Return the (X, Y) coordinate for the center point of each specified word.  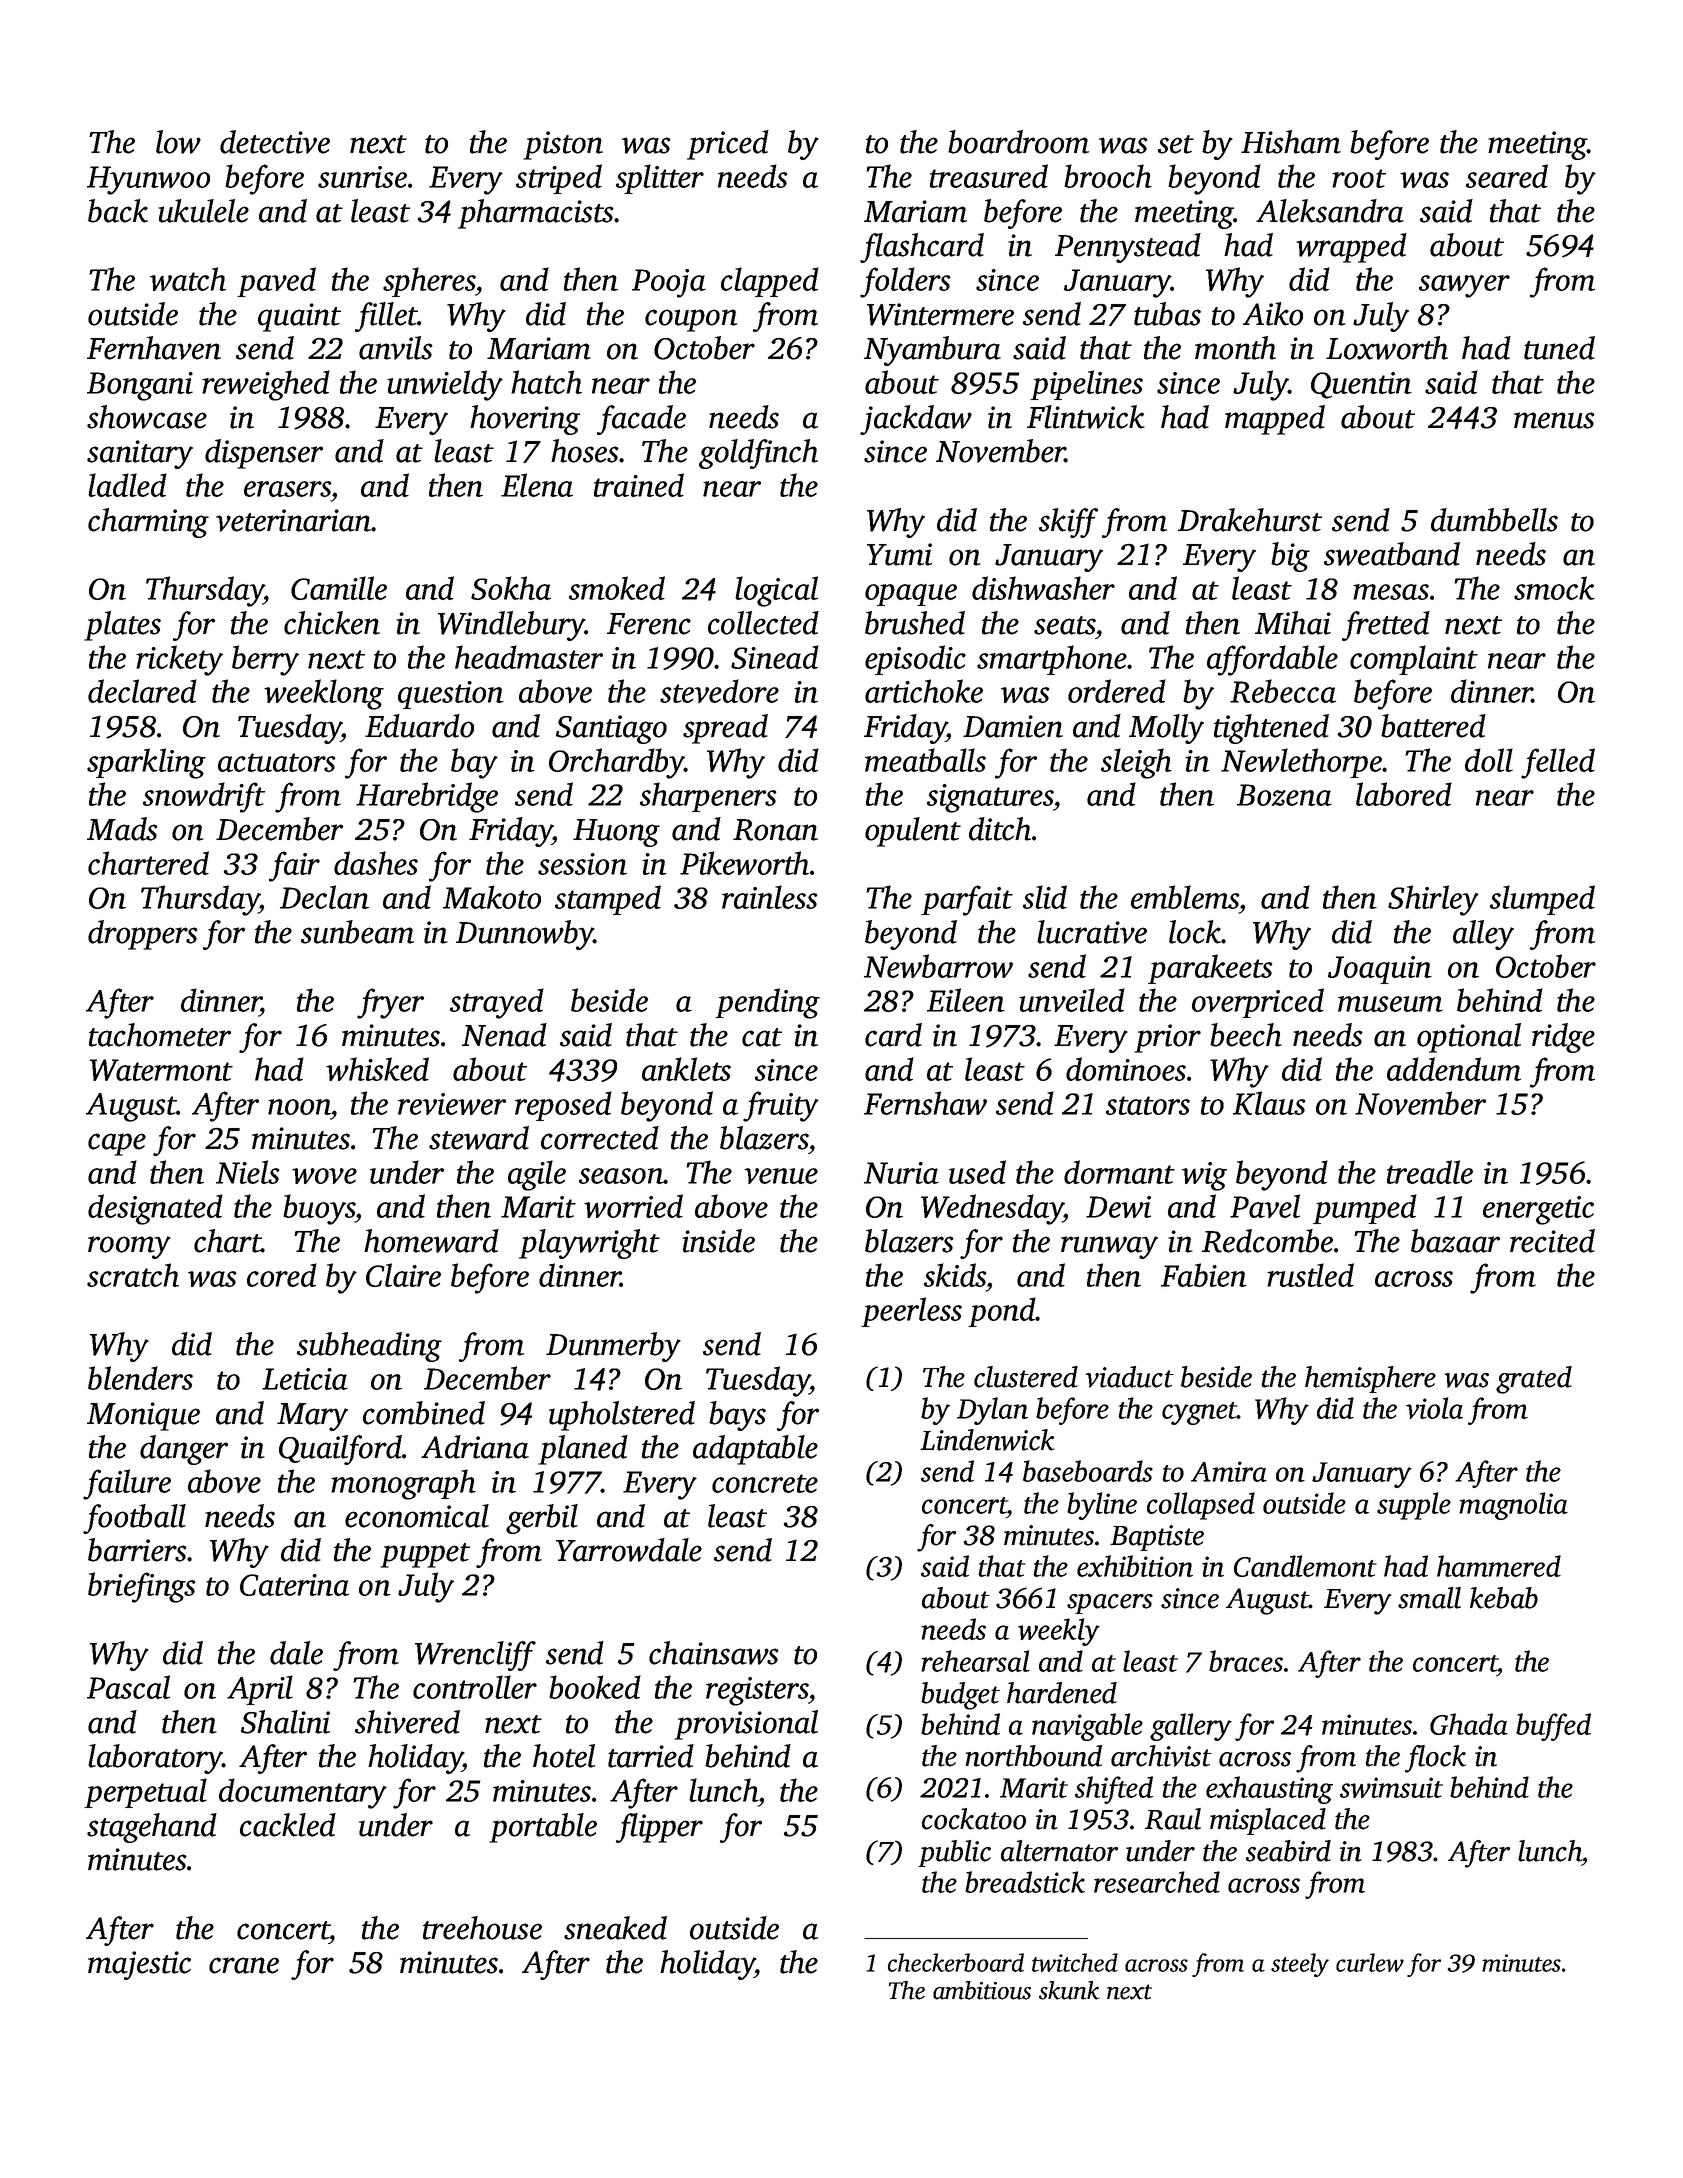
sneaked (615, 1928)
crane (244, 1965)
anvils (396, 348)
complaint (1414, 660)
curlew (1370, 1962)
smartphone (1052, 660)
